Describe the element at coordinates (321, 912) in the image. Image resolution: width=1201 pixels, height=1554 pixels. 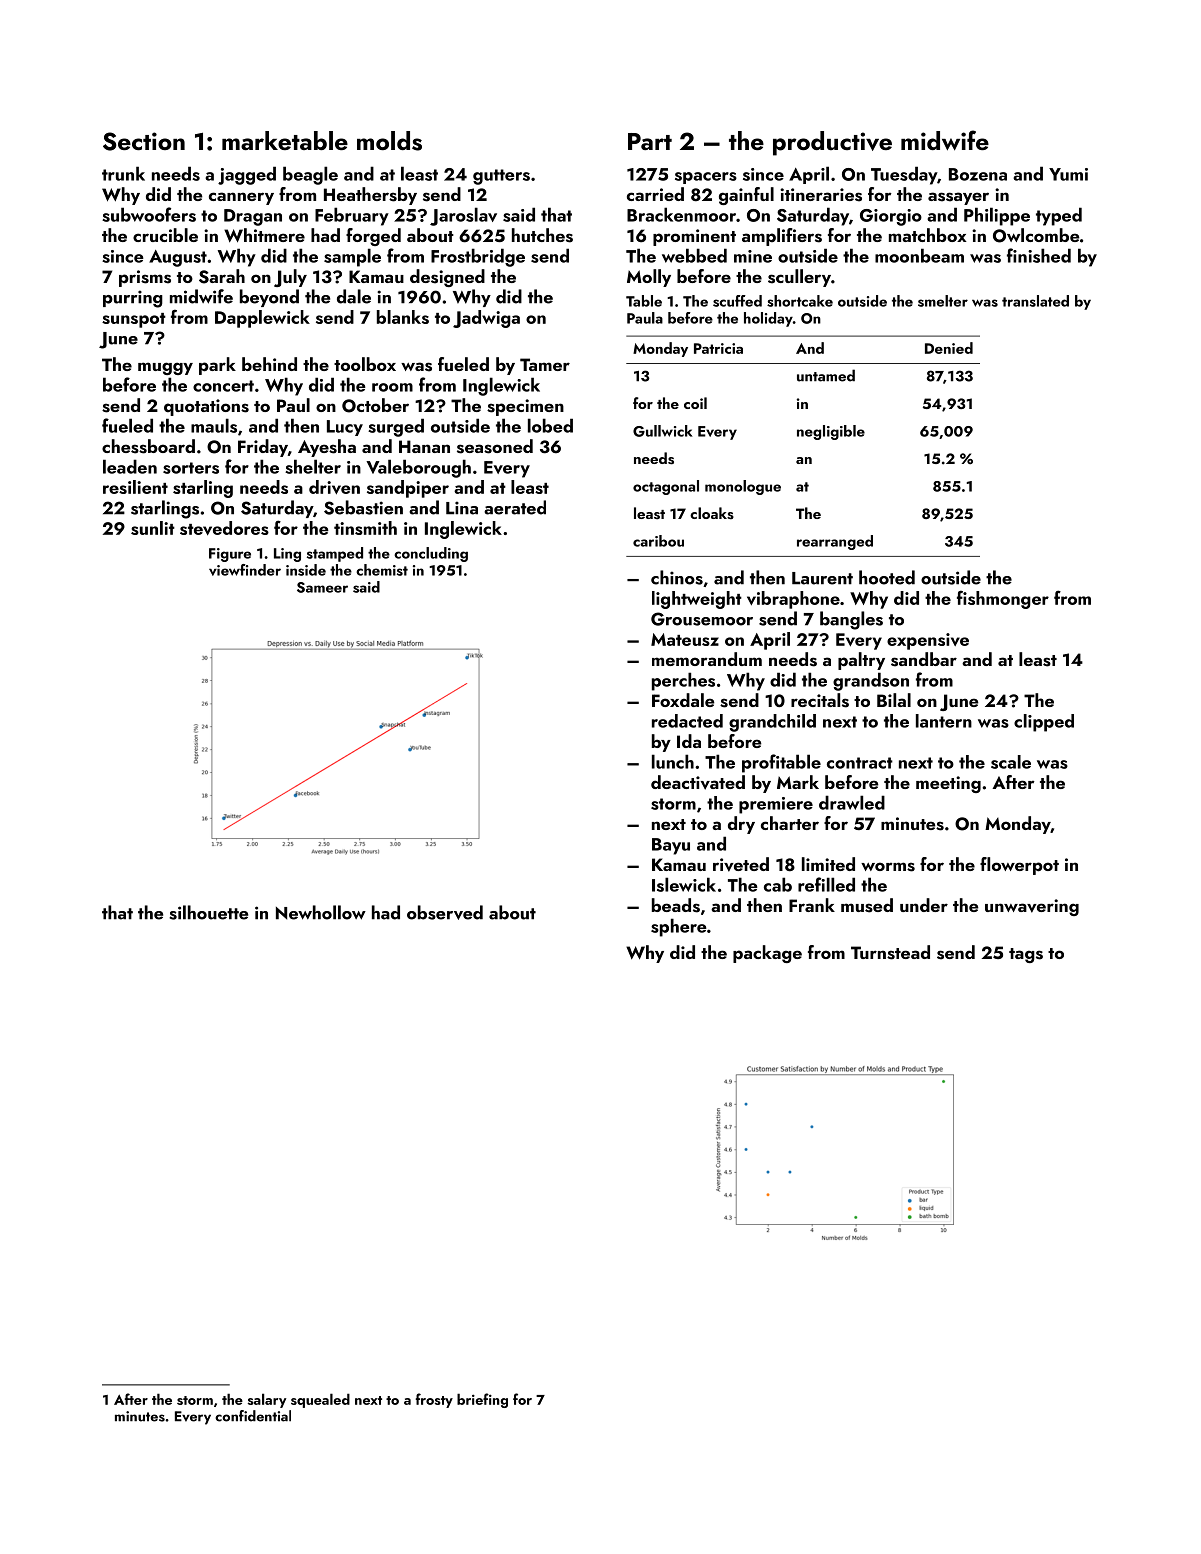
I see `Newhollow` at that location.
